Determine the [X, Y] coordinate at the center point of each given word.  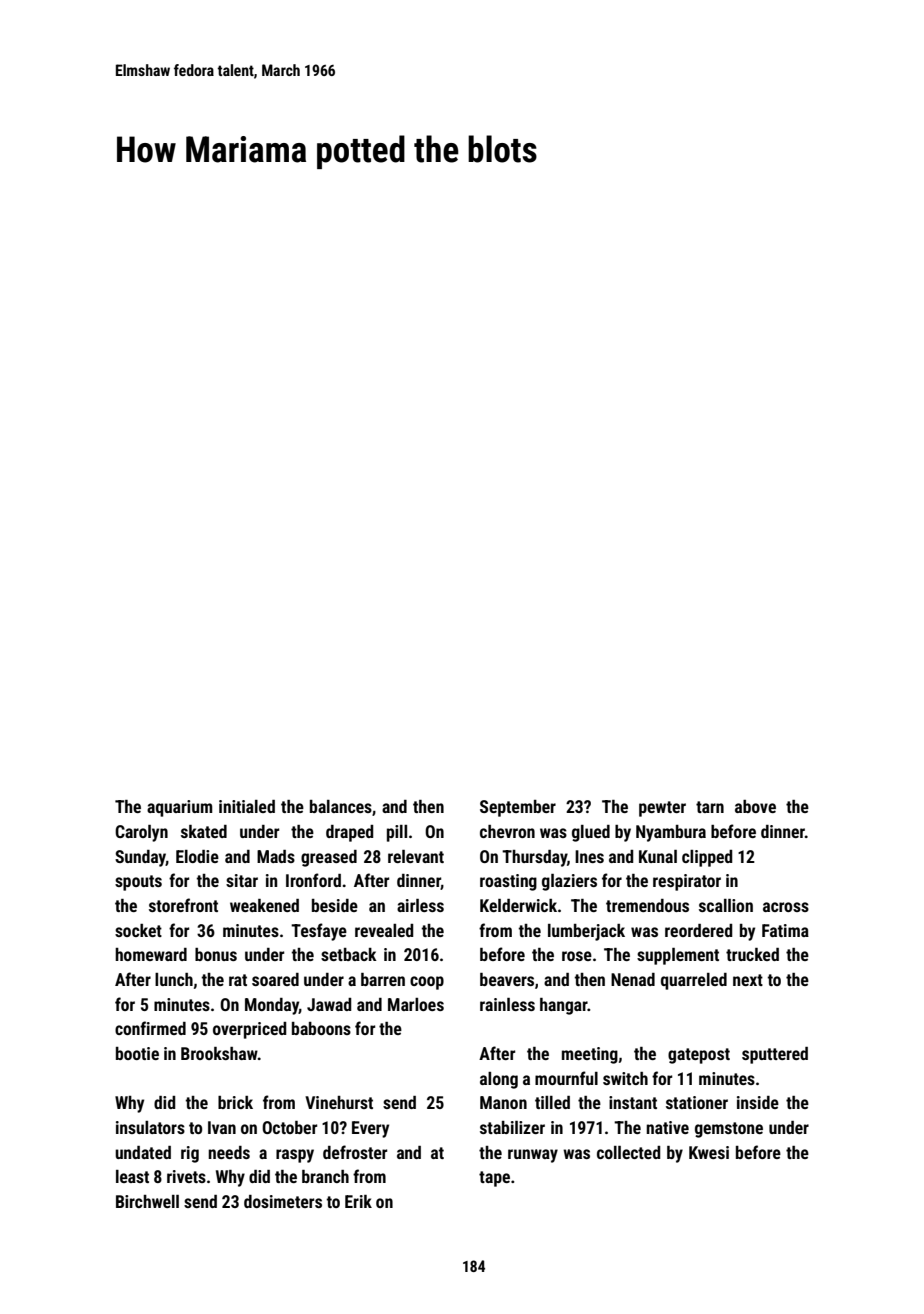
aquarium [179, 808]
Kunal [658, 856]
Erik [358, 1201]
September [518, 808]
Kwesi [709, 1152]
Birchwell [147, 1201]
